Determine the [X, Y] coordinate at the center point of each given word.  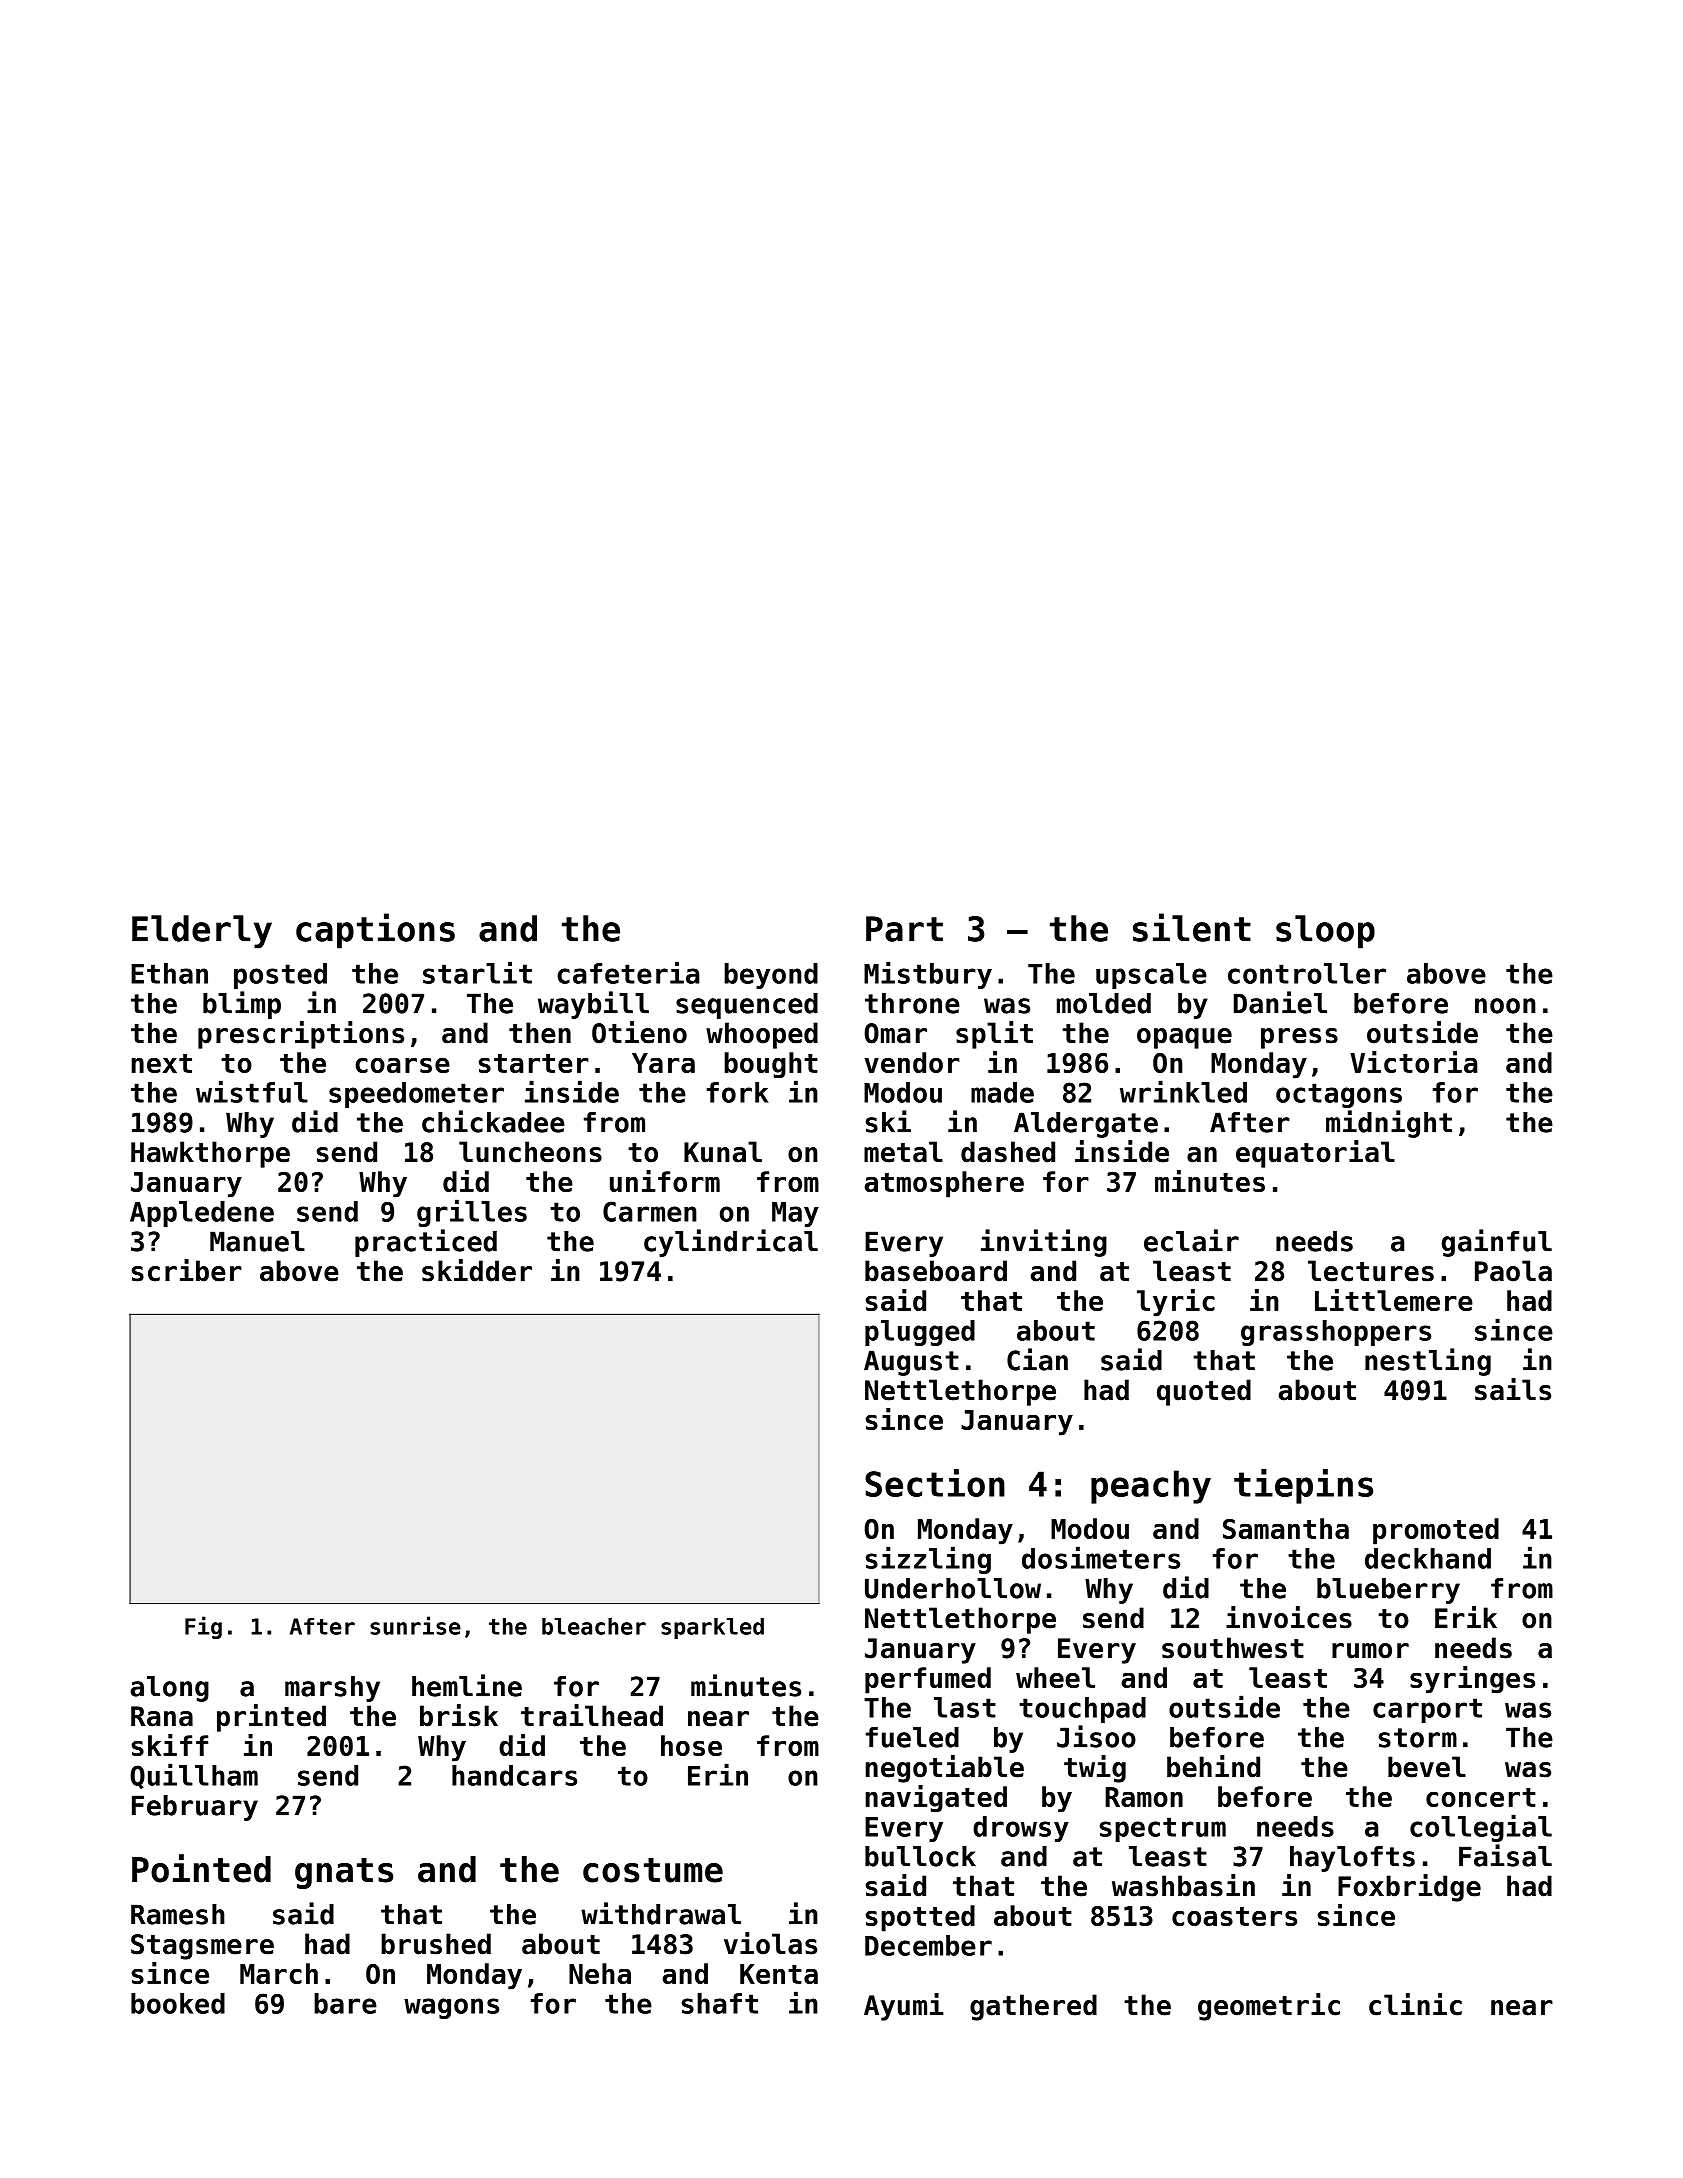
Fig [203, 1627]
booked [178, 2003]
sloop [1325, 932]
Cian [1037, 1359]
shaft [720, 2003]
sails [1513, 1389]
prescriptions [301, 1035]
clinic [1415, 2004]
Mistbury [928, 975]
